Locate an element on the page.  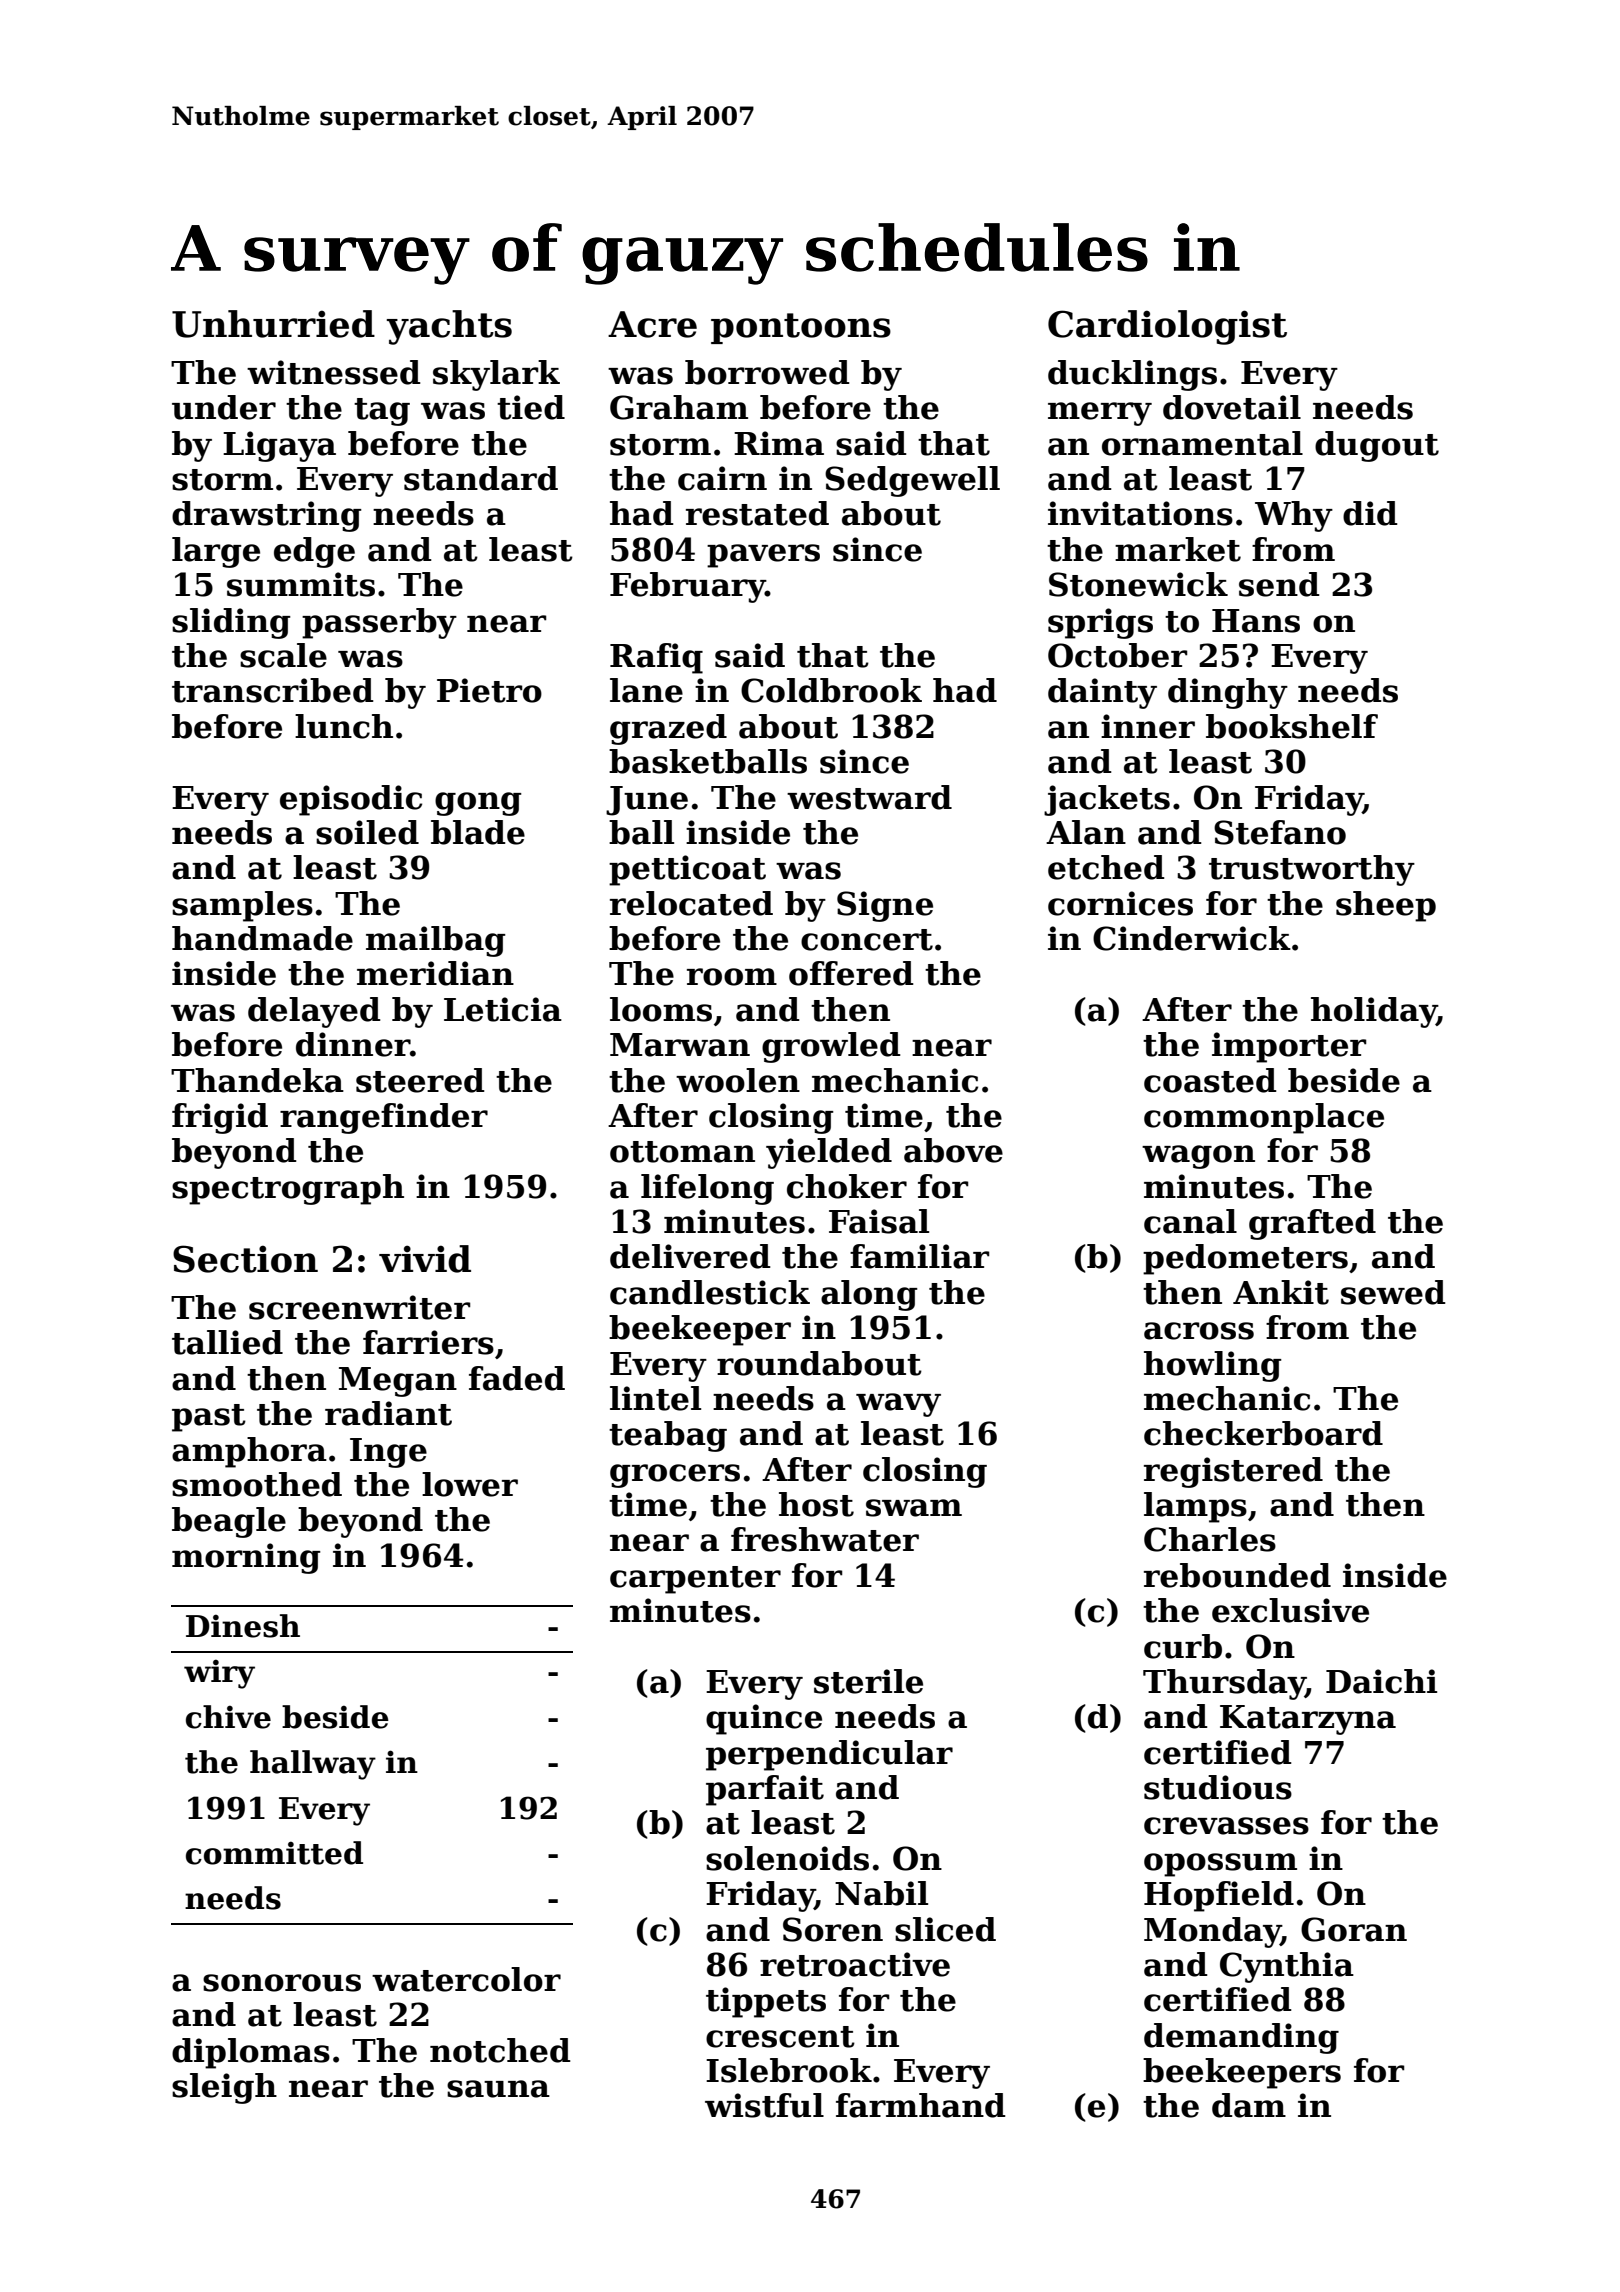
sterile is located at coordinates (868, 1681).
